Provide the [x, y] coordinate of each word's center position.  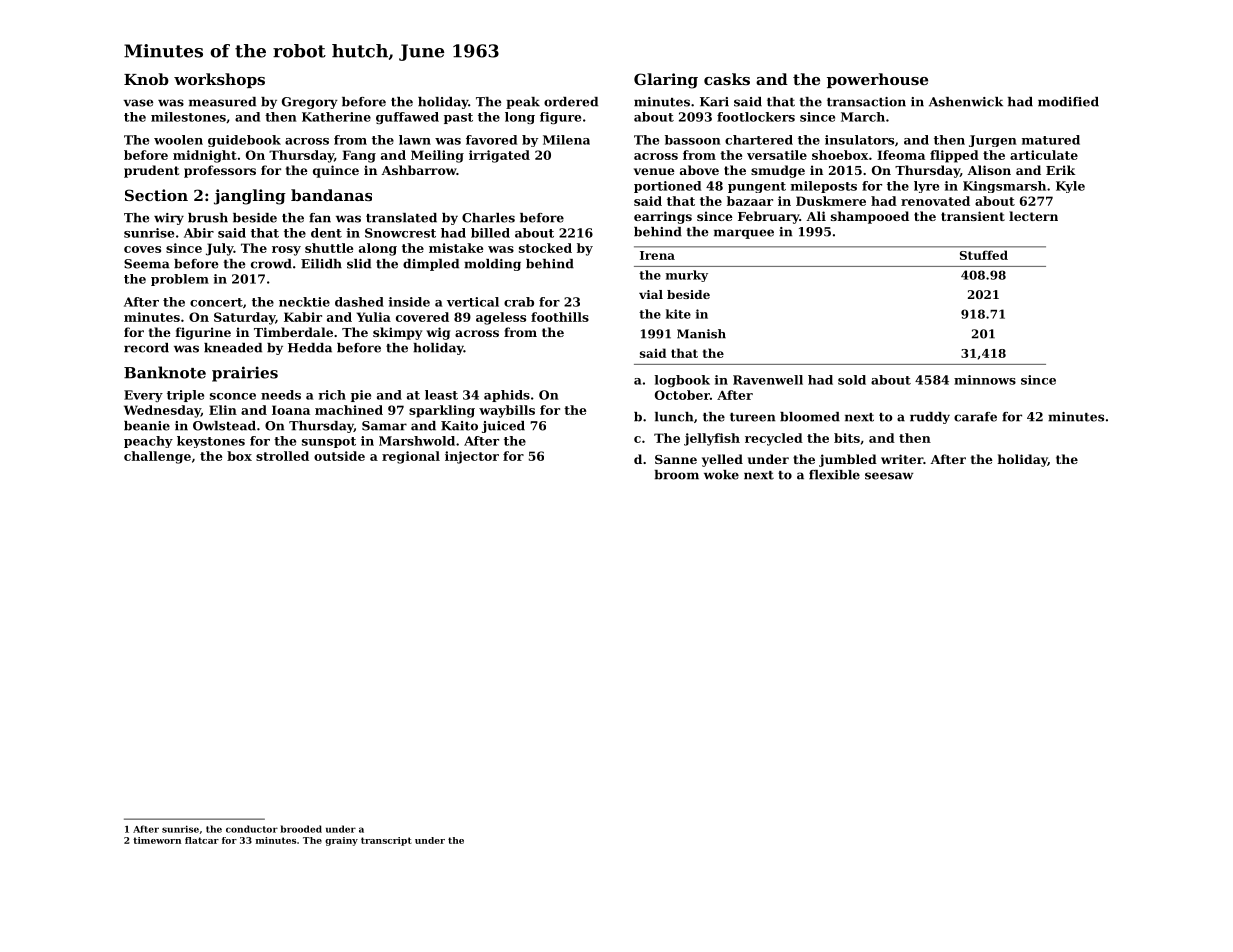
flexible [834, 475]
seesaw [889, 476]
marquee [744, 234]
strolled [282, 456]
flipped [954, 156]
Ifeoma [901, 155]
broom [677, 475]
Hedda [310, 348]
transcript [386, 841]
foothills [560, 317]
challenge [157, 457]
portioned [667, 187]
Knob [146, 79]
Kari [714, 102]
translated [401, 218]
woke [721, 475]
